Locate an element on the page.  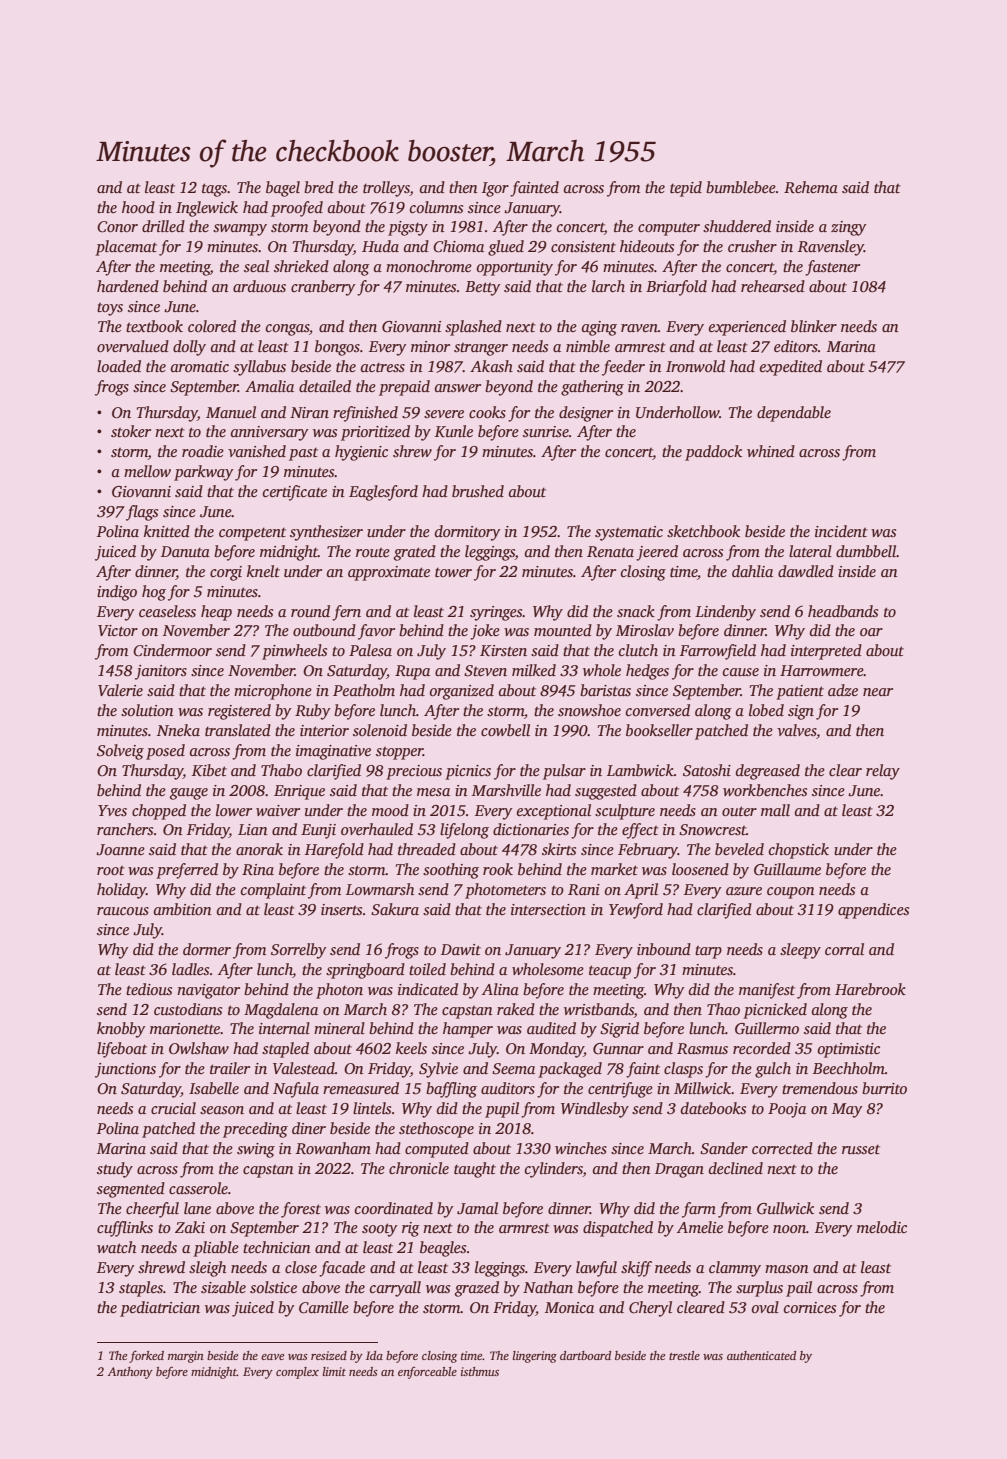
drilled is located at coordinates (163, 226).
